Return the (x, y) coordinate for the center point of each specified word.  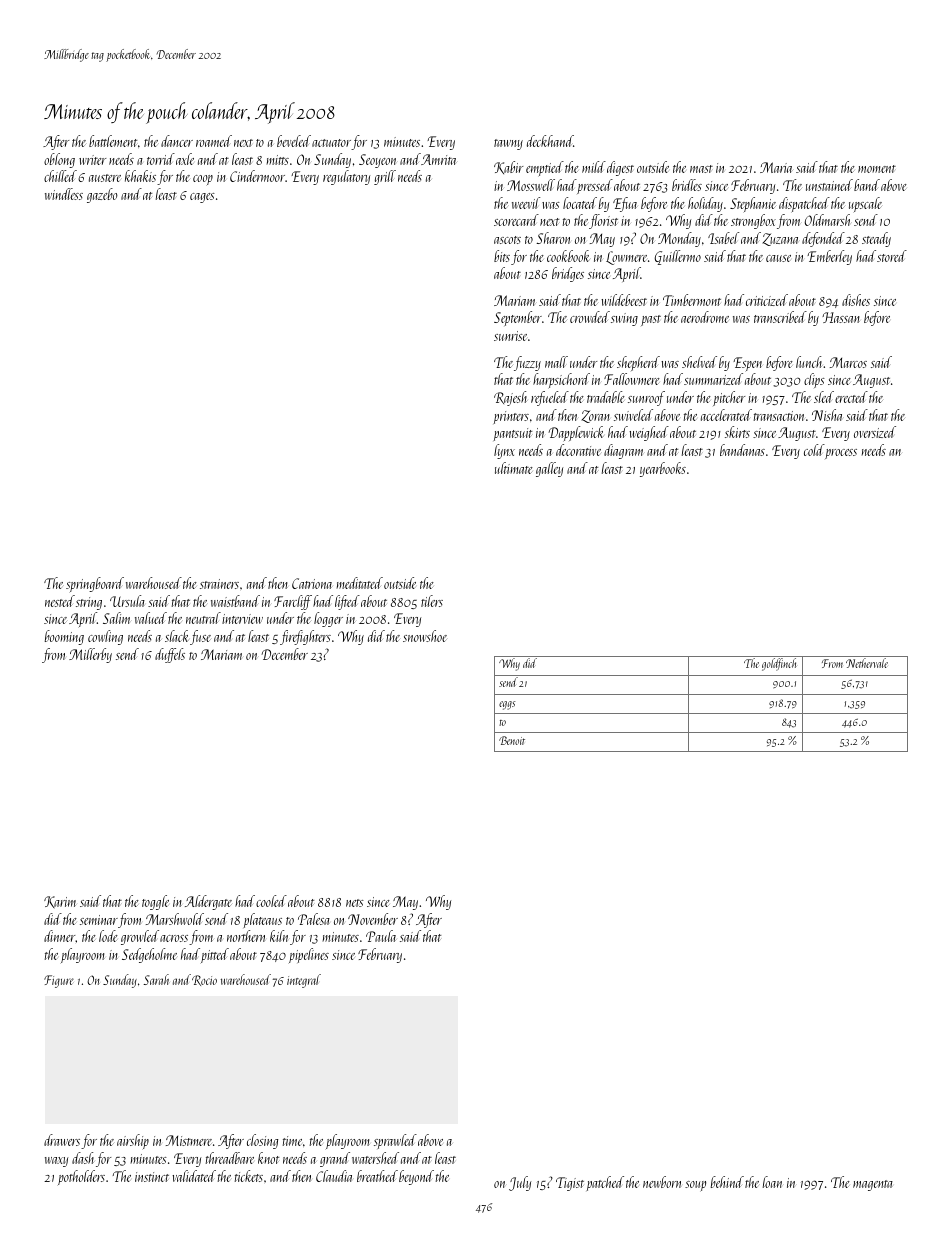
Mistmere (189, 1140)
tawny (508, 144)
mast (701, 169)
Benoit (512, 740)
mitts (278, 160)
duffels (170, 655)
